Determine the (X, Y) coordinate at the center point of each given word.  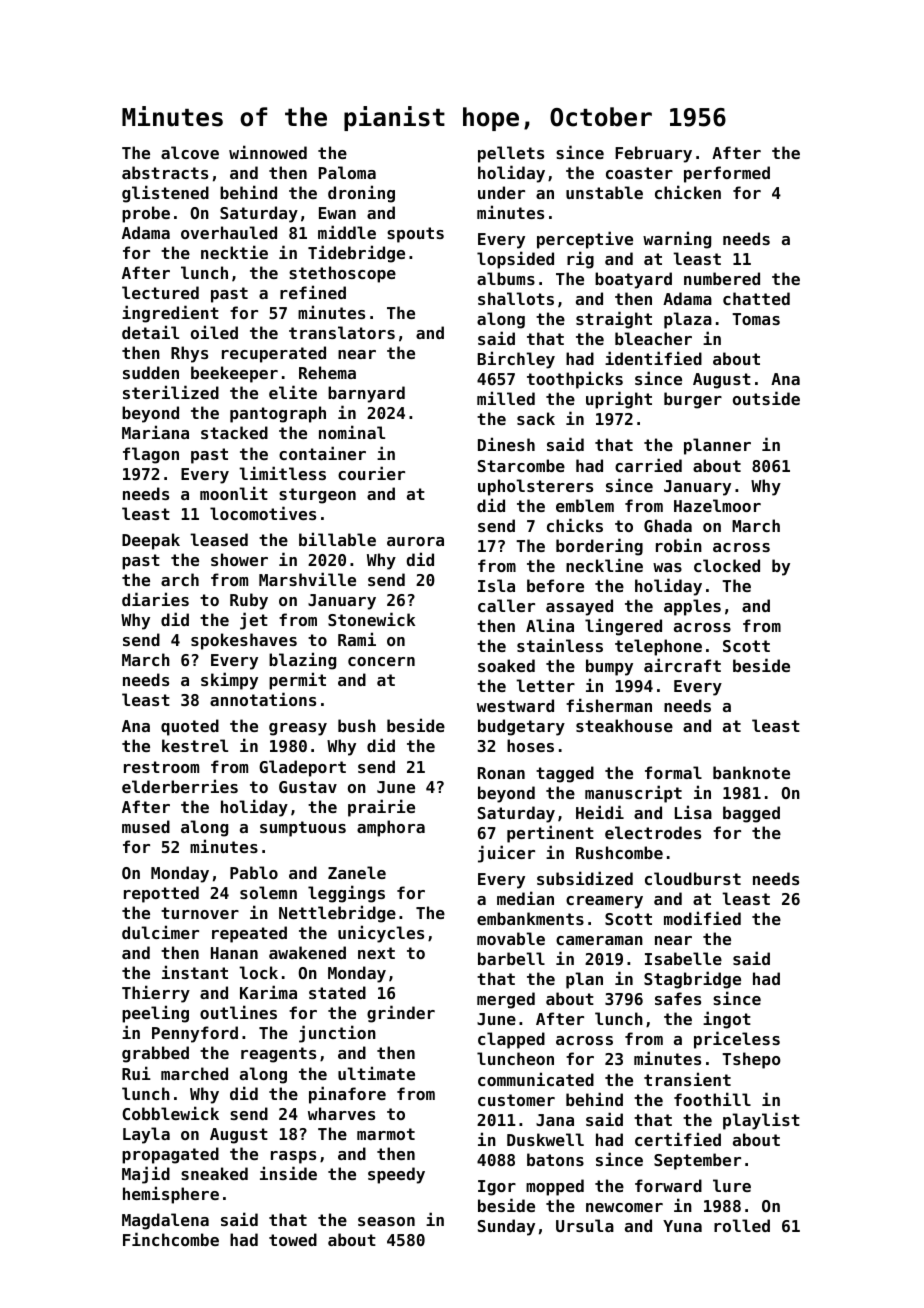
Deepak (151, 541)
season (386, 1221)
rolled (742, 1225)
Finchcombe (171, 1239)
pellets (511, 154)
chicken (688, 192)
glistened (165, 194)
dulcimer (160, 932)
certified (678, 1139)
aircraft (682, 665)
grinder (401, 1014)
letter (545, 685)
